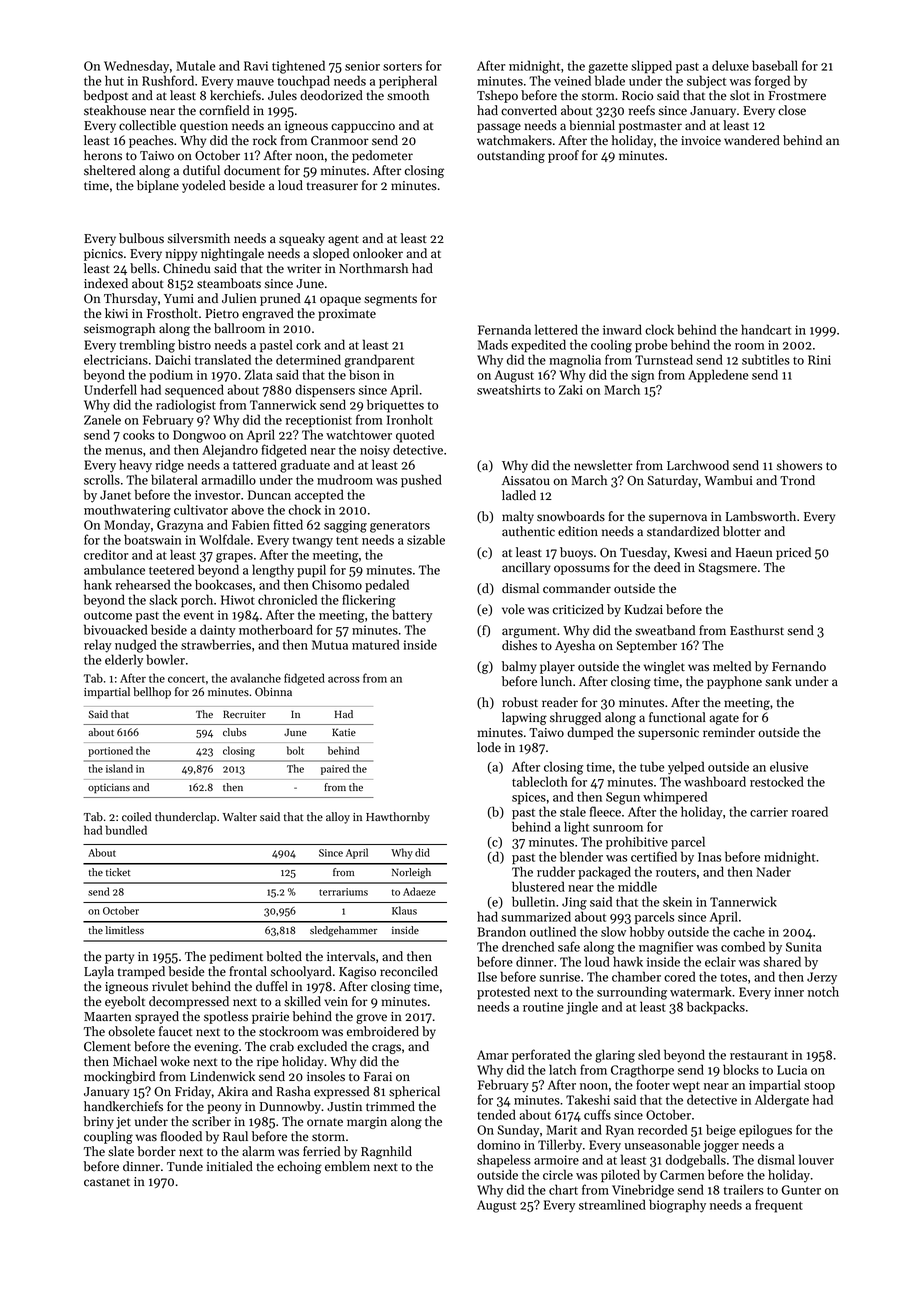  What do you see at coordinates (779, 1206) in the screenshot?
I see `frequent` at bounding box center [779, 1206].
